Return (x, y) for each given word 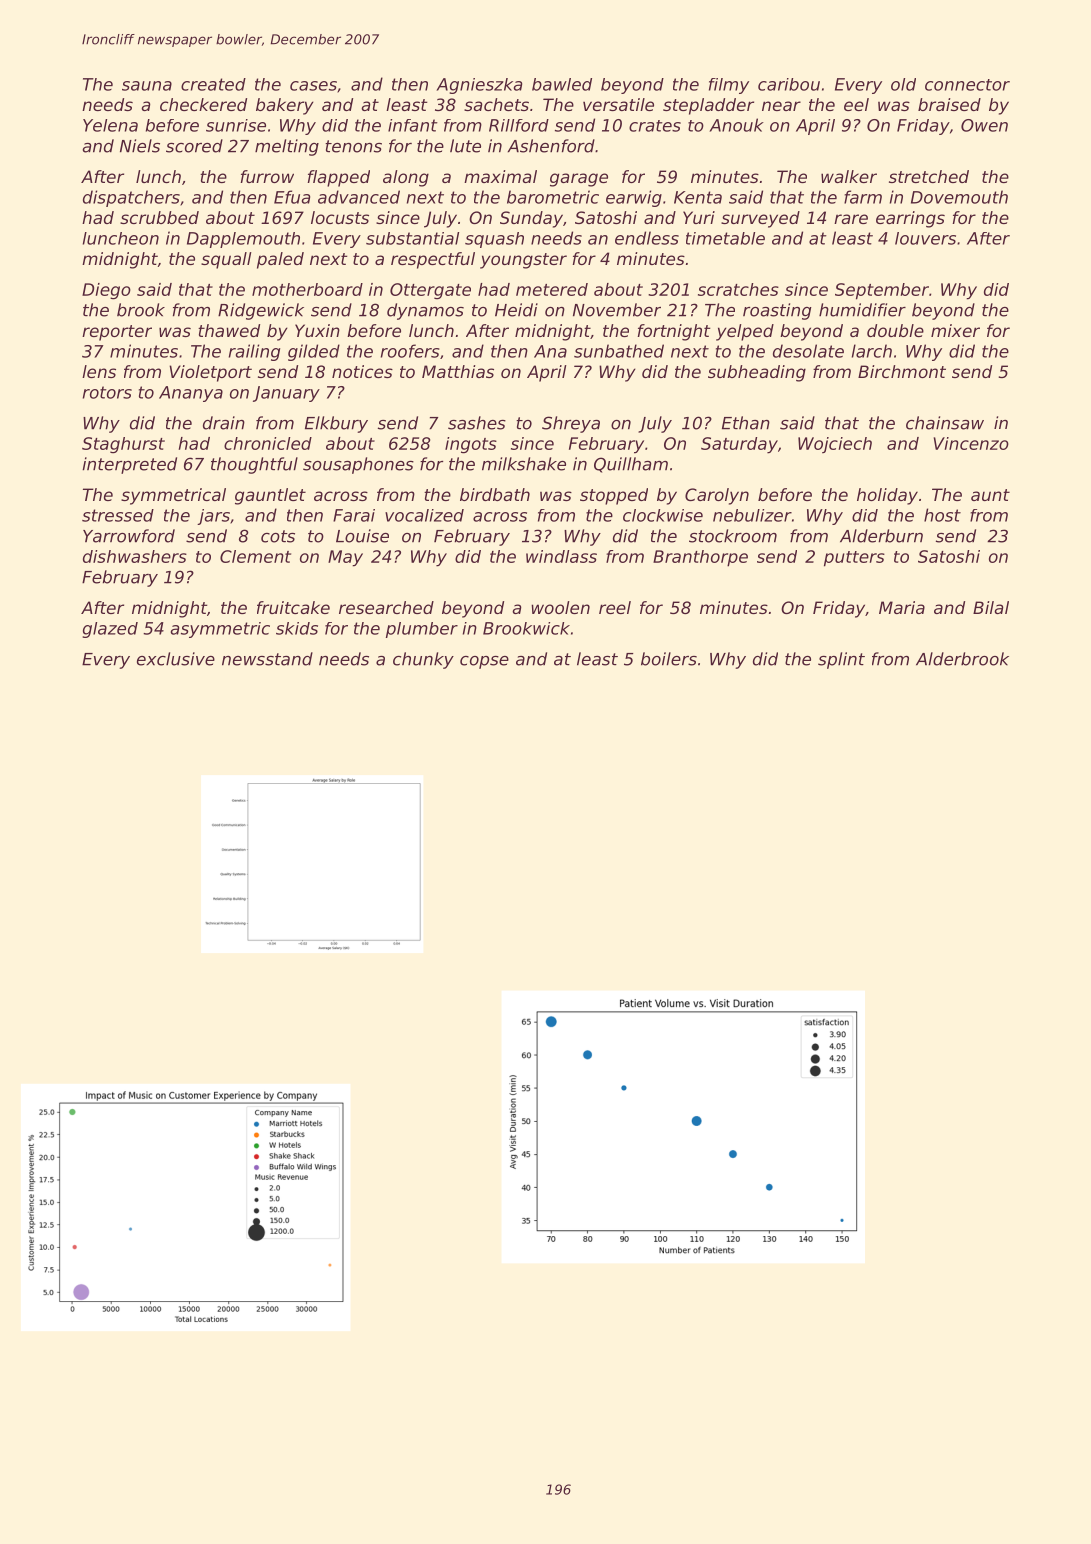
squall (226, 260)
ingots (471, 445)
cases (313, 86)
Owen (984, 125)
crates (655, 126)
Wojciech (835, 445)
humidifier (862, 310)
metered (552, 289)
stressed (118, 515)
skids (297, 628)
